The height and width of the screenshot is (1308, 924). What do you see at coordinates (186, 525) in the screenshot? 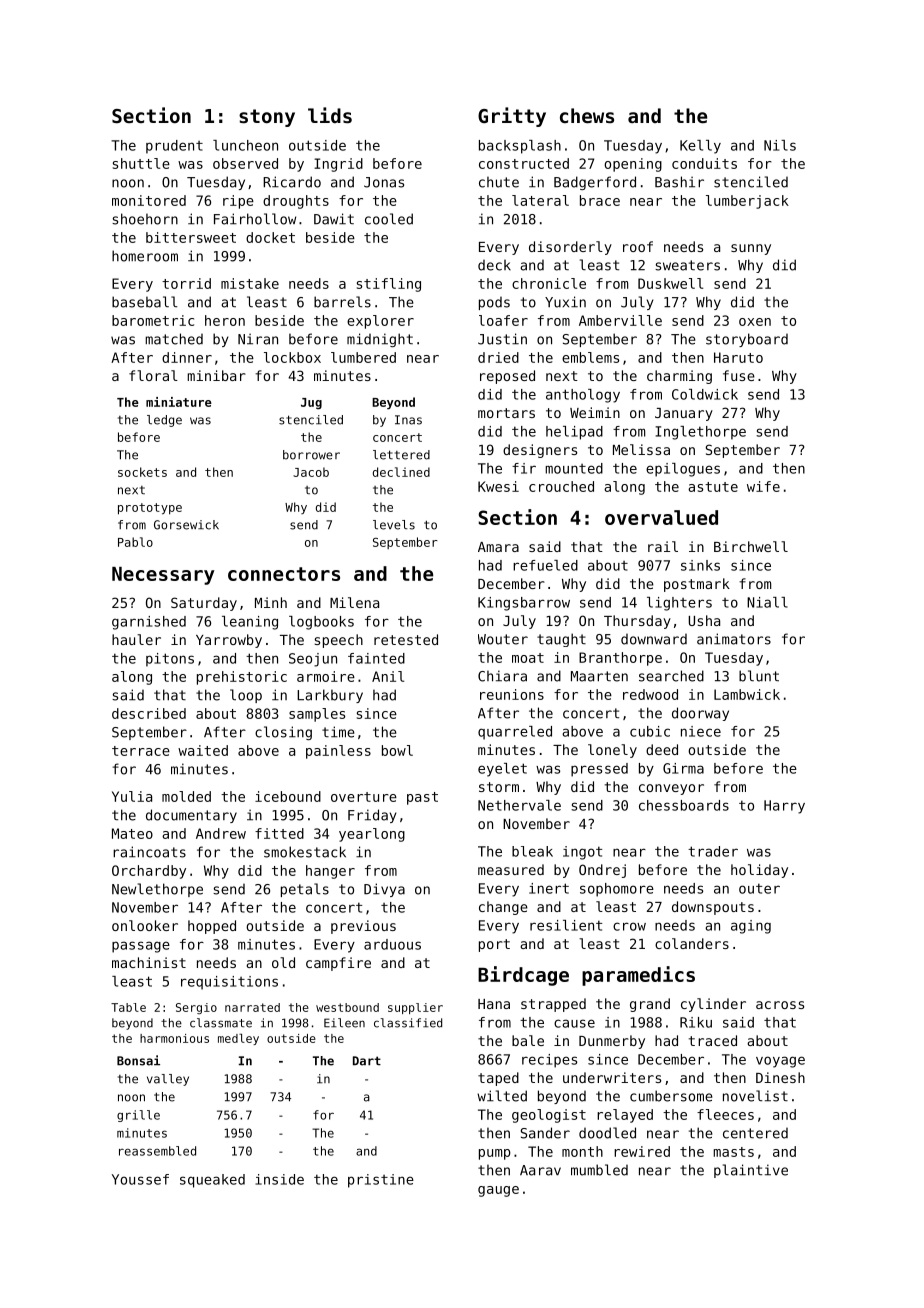
I see `Gorsewick` at bounding box center [186, 525].
